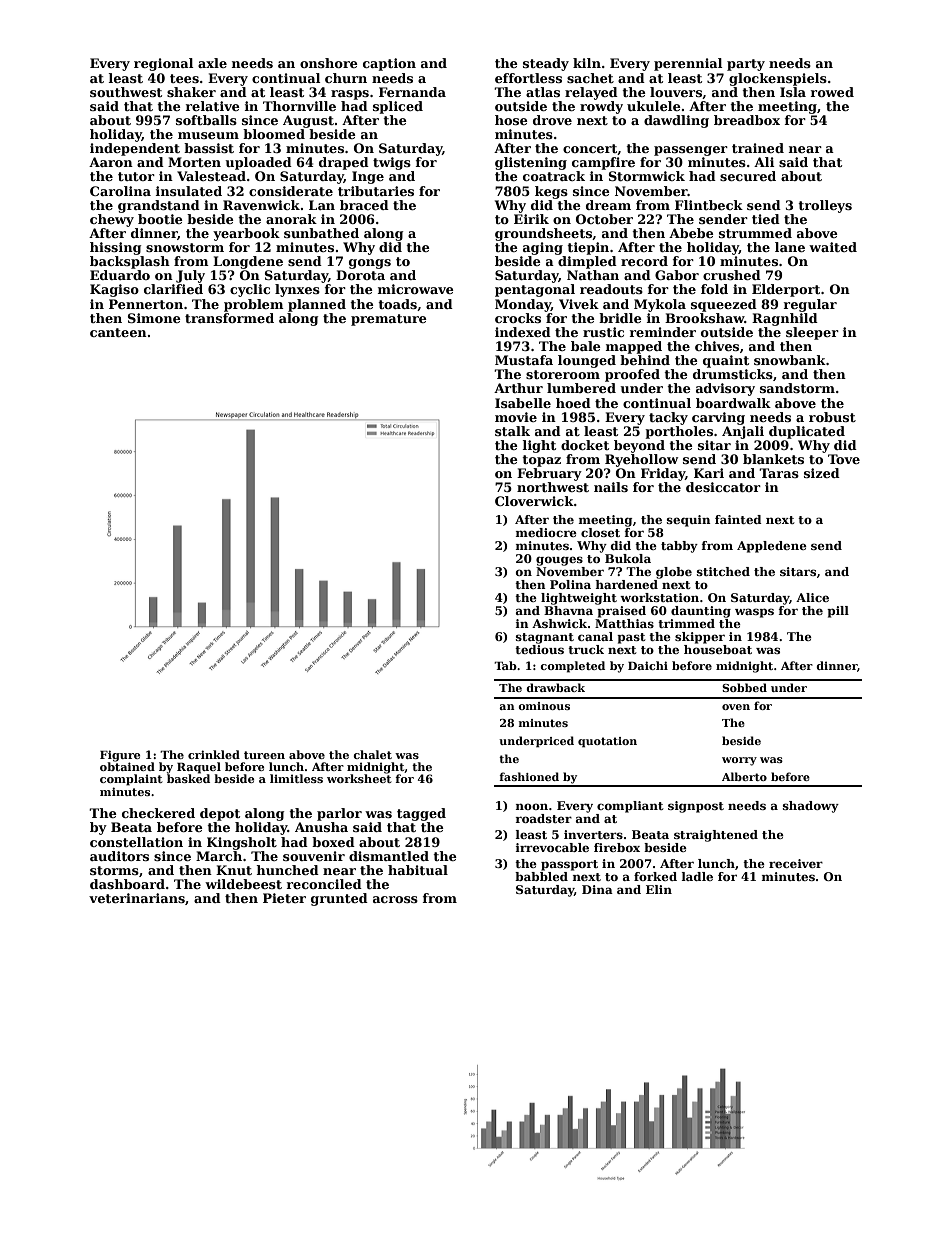  I want to click on tedious, so click(539, 649).
